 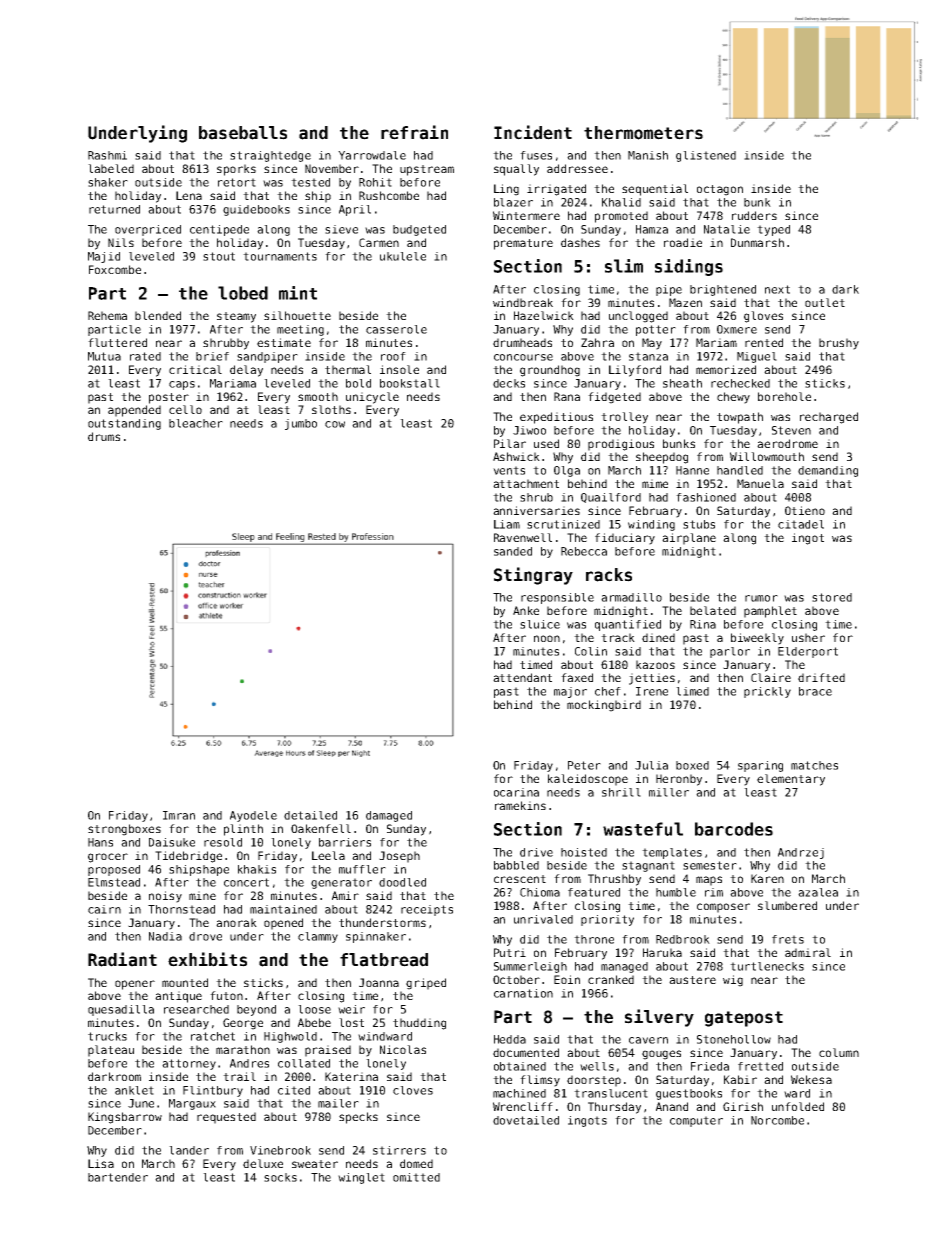 What do you see at coordinates (547, 638) in the page?
I see `noon` at bounding box center [547, 638].
